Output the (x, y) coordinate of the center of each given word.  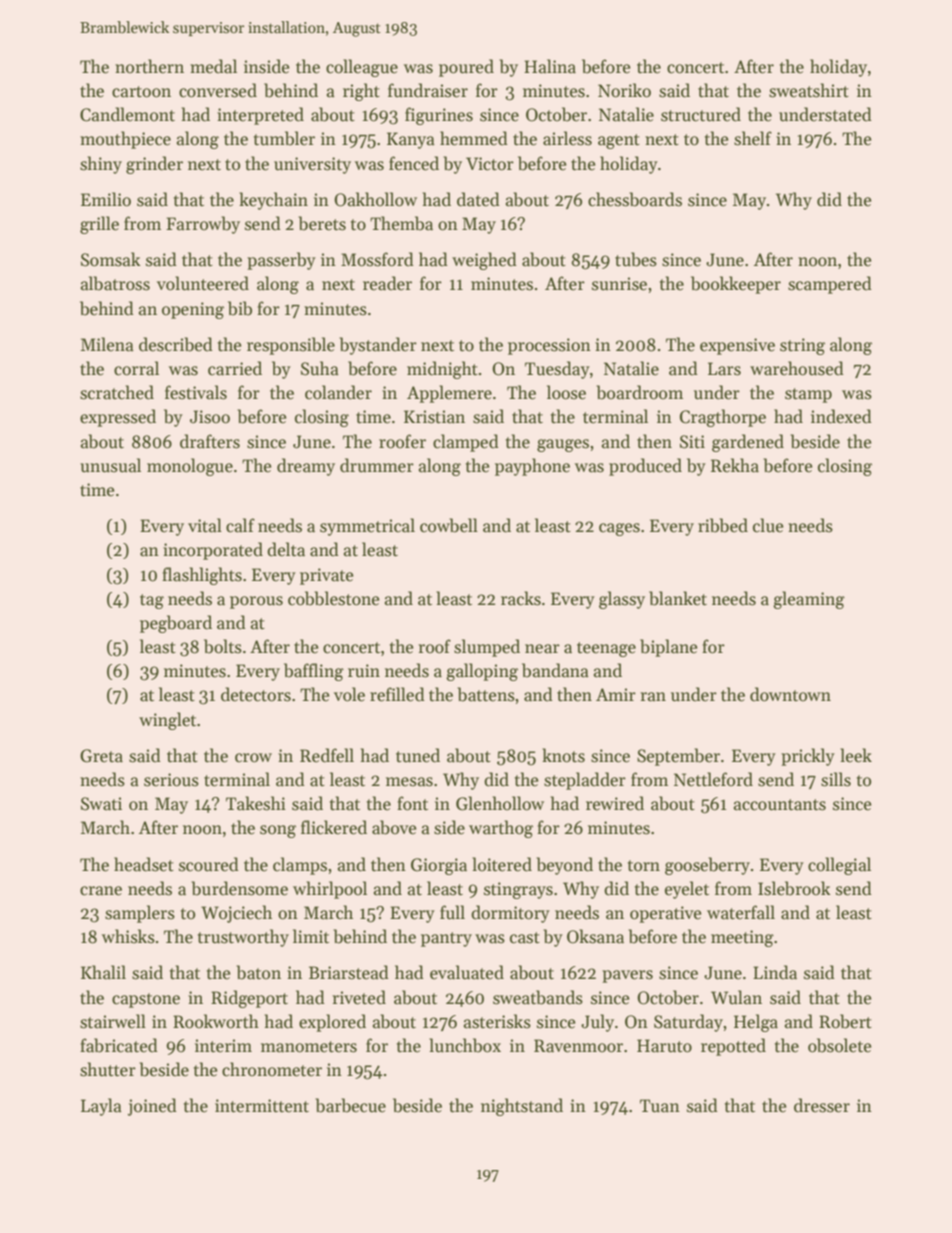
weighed (484, 261)
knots (563, 755)
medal (213, 66)
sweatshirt (809, 90)
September (678, 757)
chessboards (635, 199)
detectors (256, 694)
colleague (362, 68)
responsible (291, 346)
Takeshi (256, 803)
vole (349, 694)
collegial (839, 866)
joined (152, 1107)
